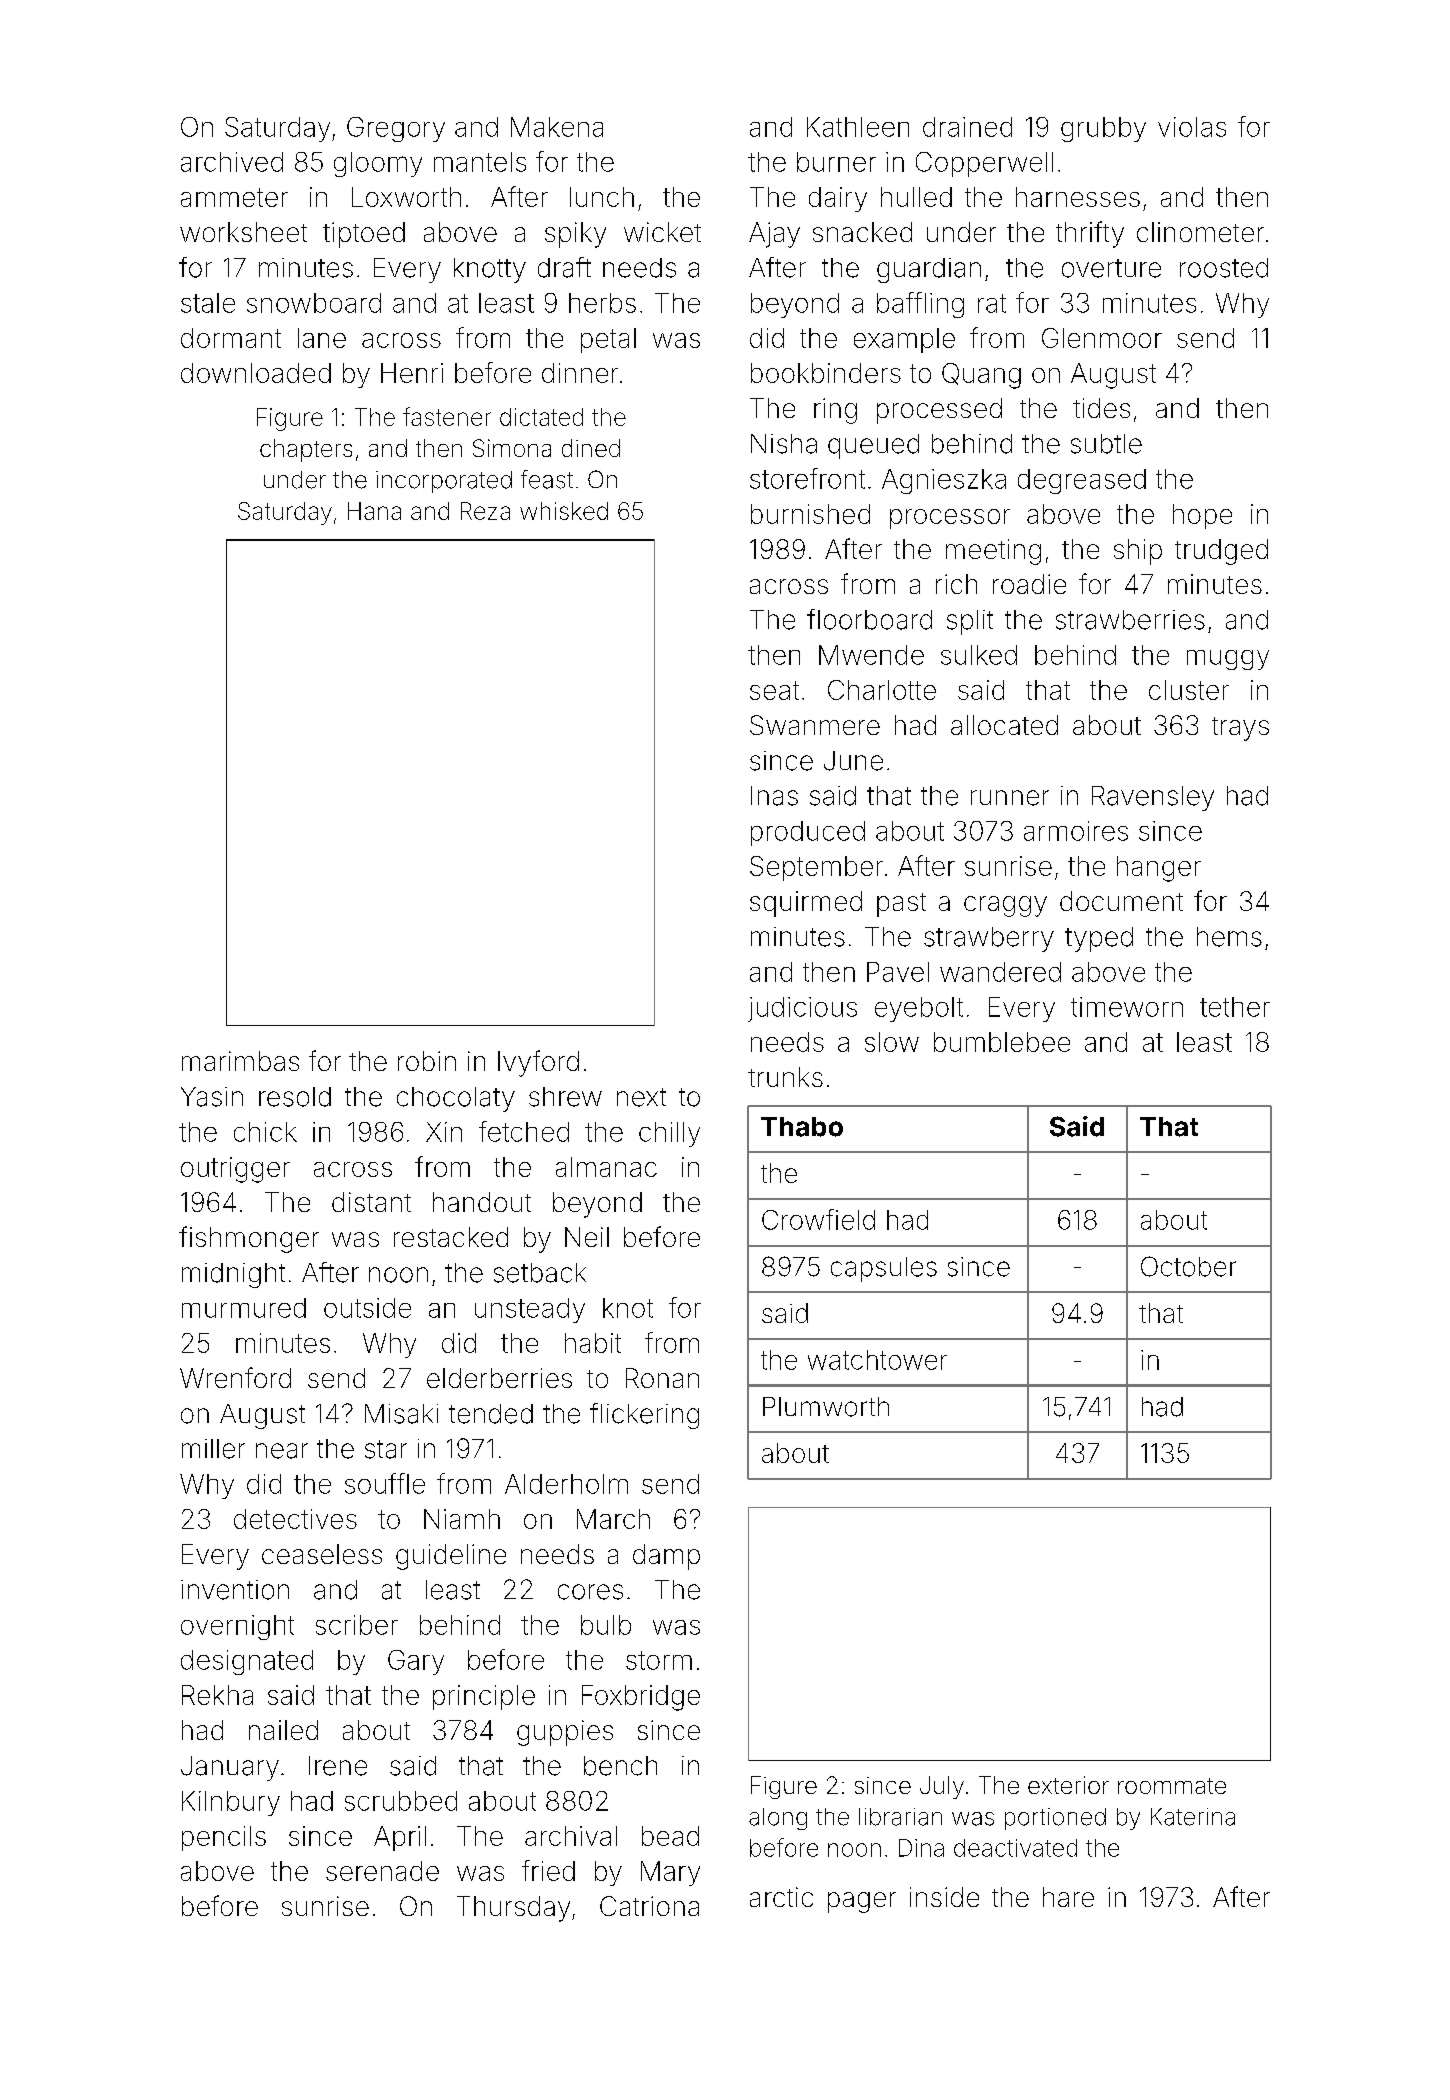 Image resolution: width=1450 pixels, height=2100 pixels. What do you see at coordinates (396, 129) in the image?
I see `Gregory` at bounding box center [396, 129].
